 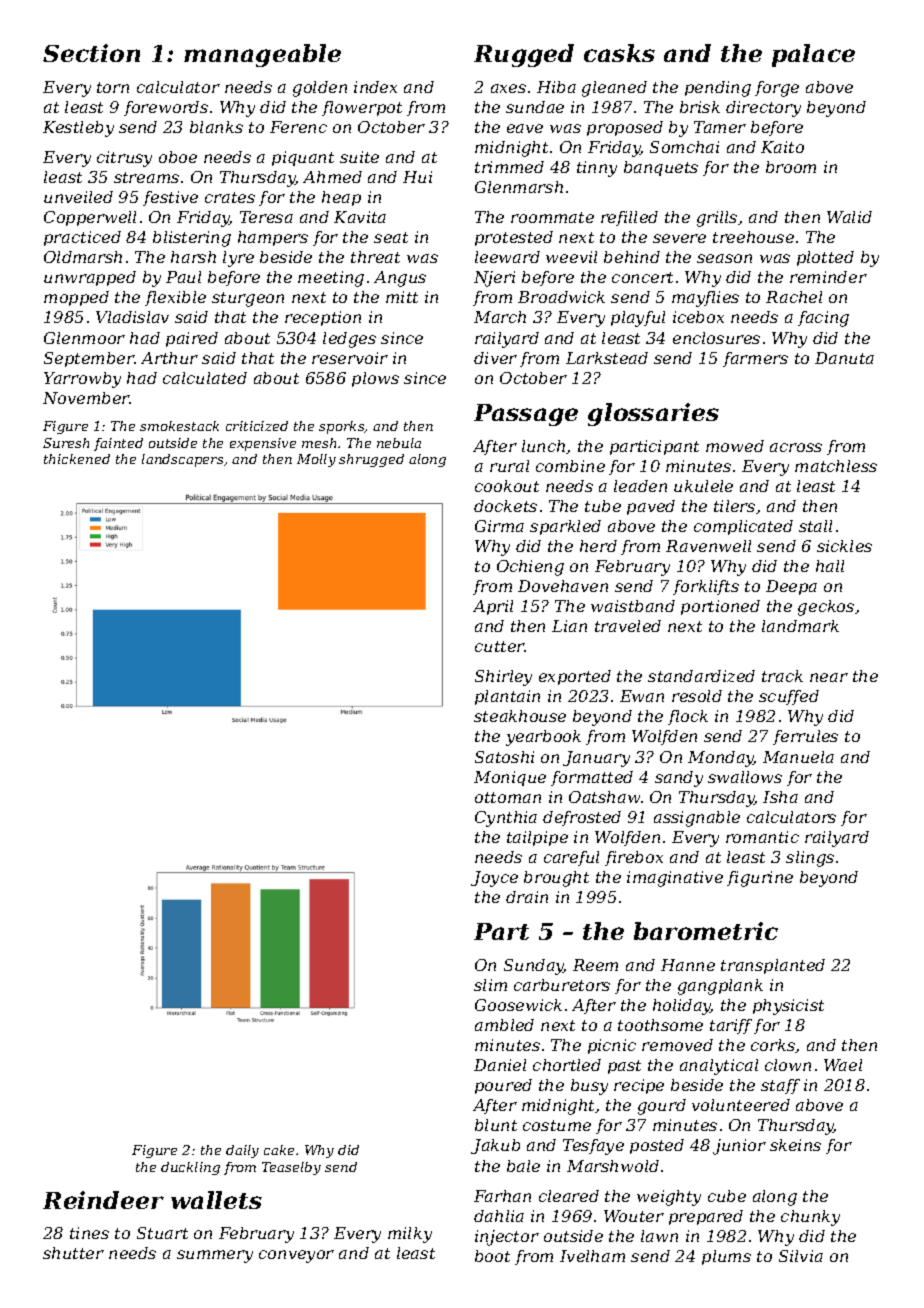 I want to click on Hui, so click(x=417, y=177).
